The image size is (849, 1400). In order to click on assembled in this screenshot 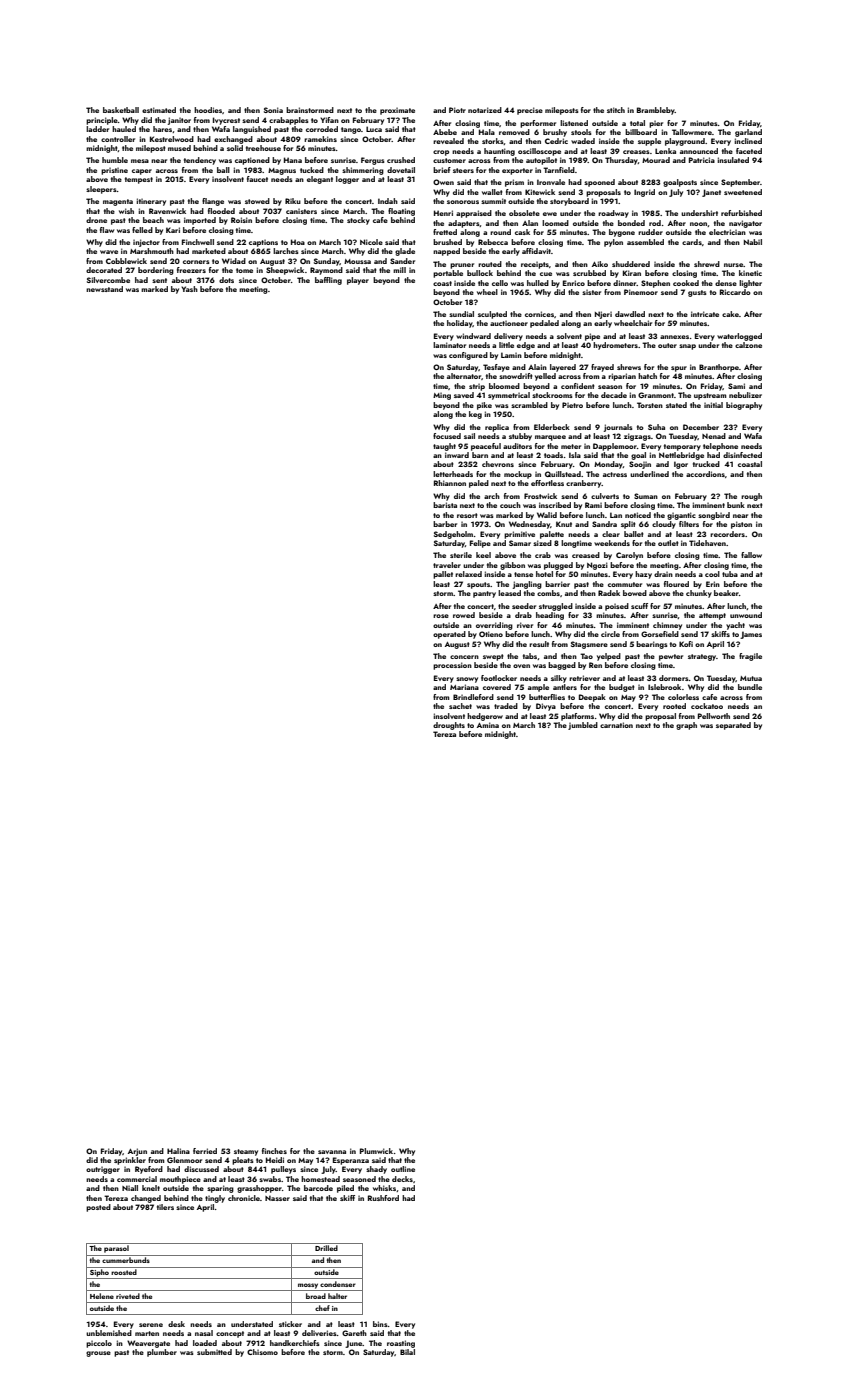, I will do `click(645, 242)`.
